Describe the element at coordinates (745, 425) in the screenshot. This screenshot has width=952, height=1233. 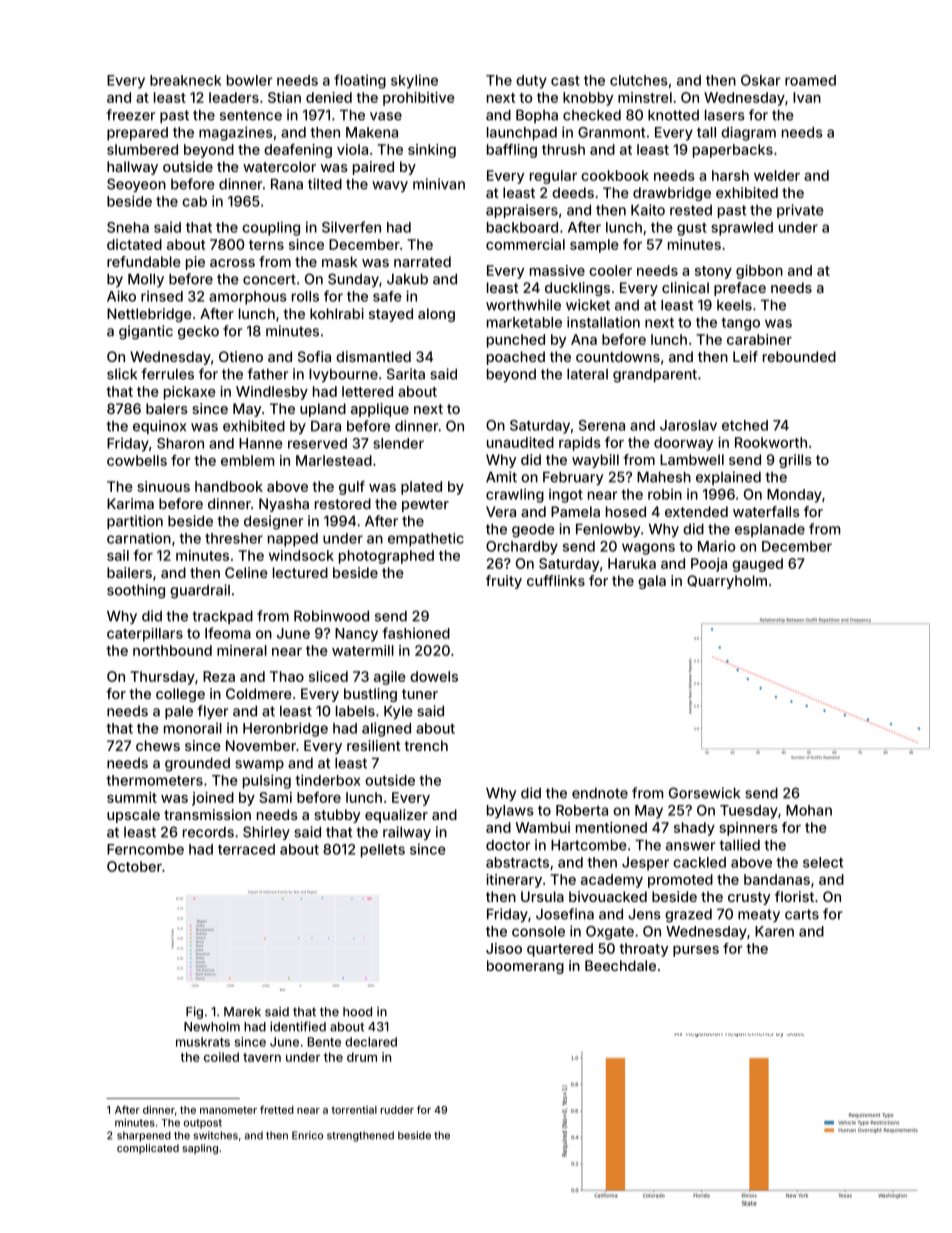
I see `etched` at that location.
